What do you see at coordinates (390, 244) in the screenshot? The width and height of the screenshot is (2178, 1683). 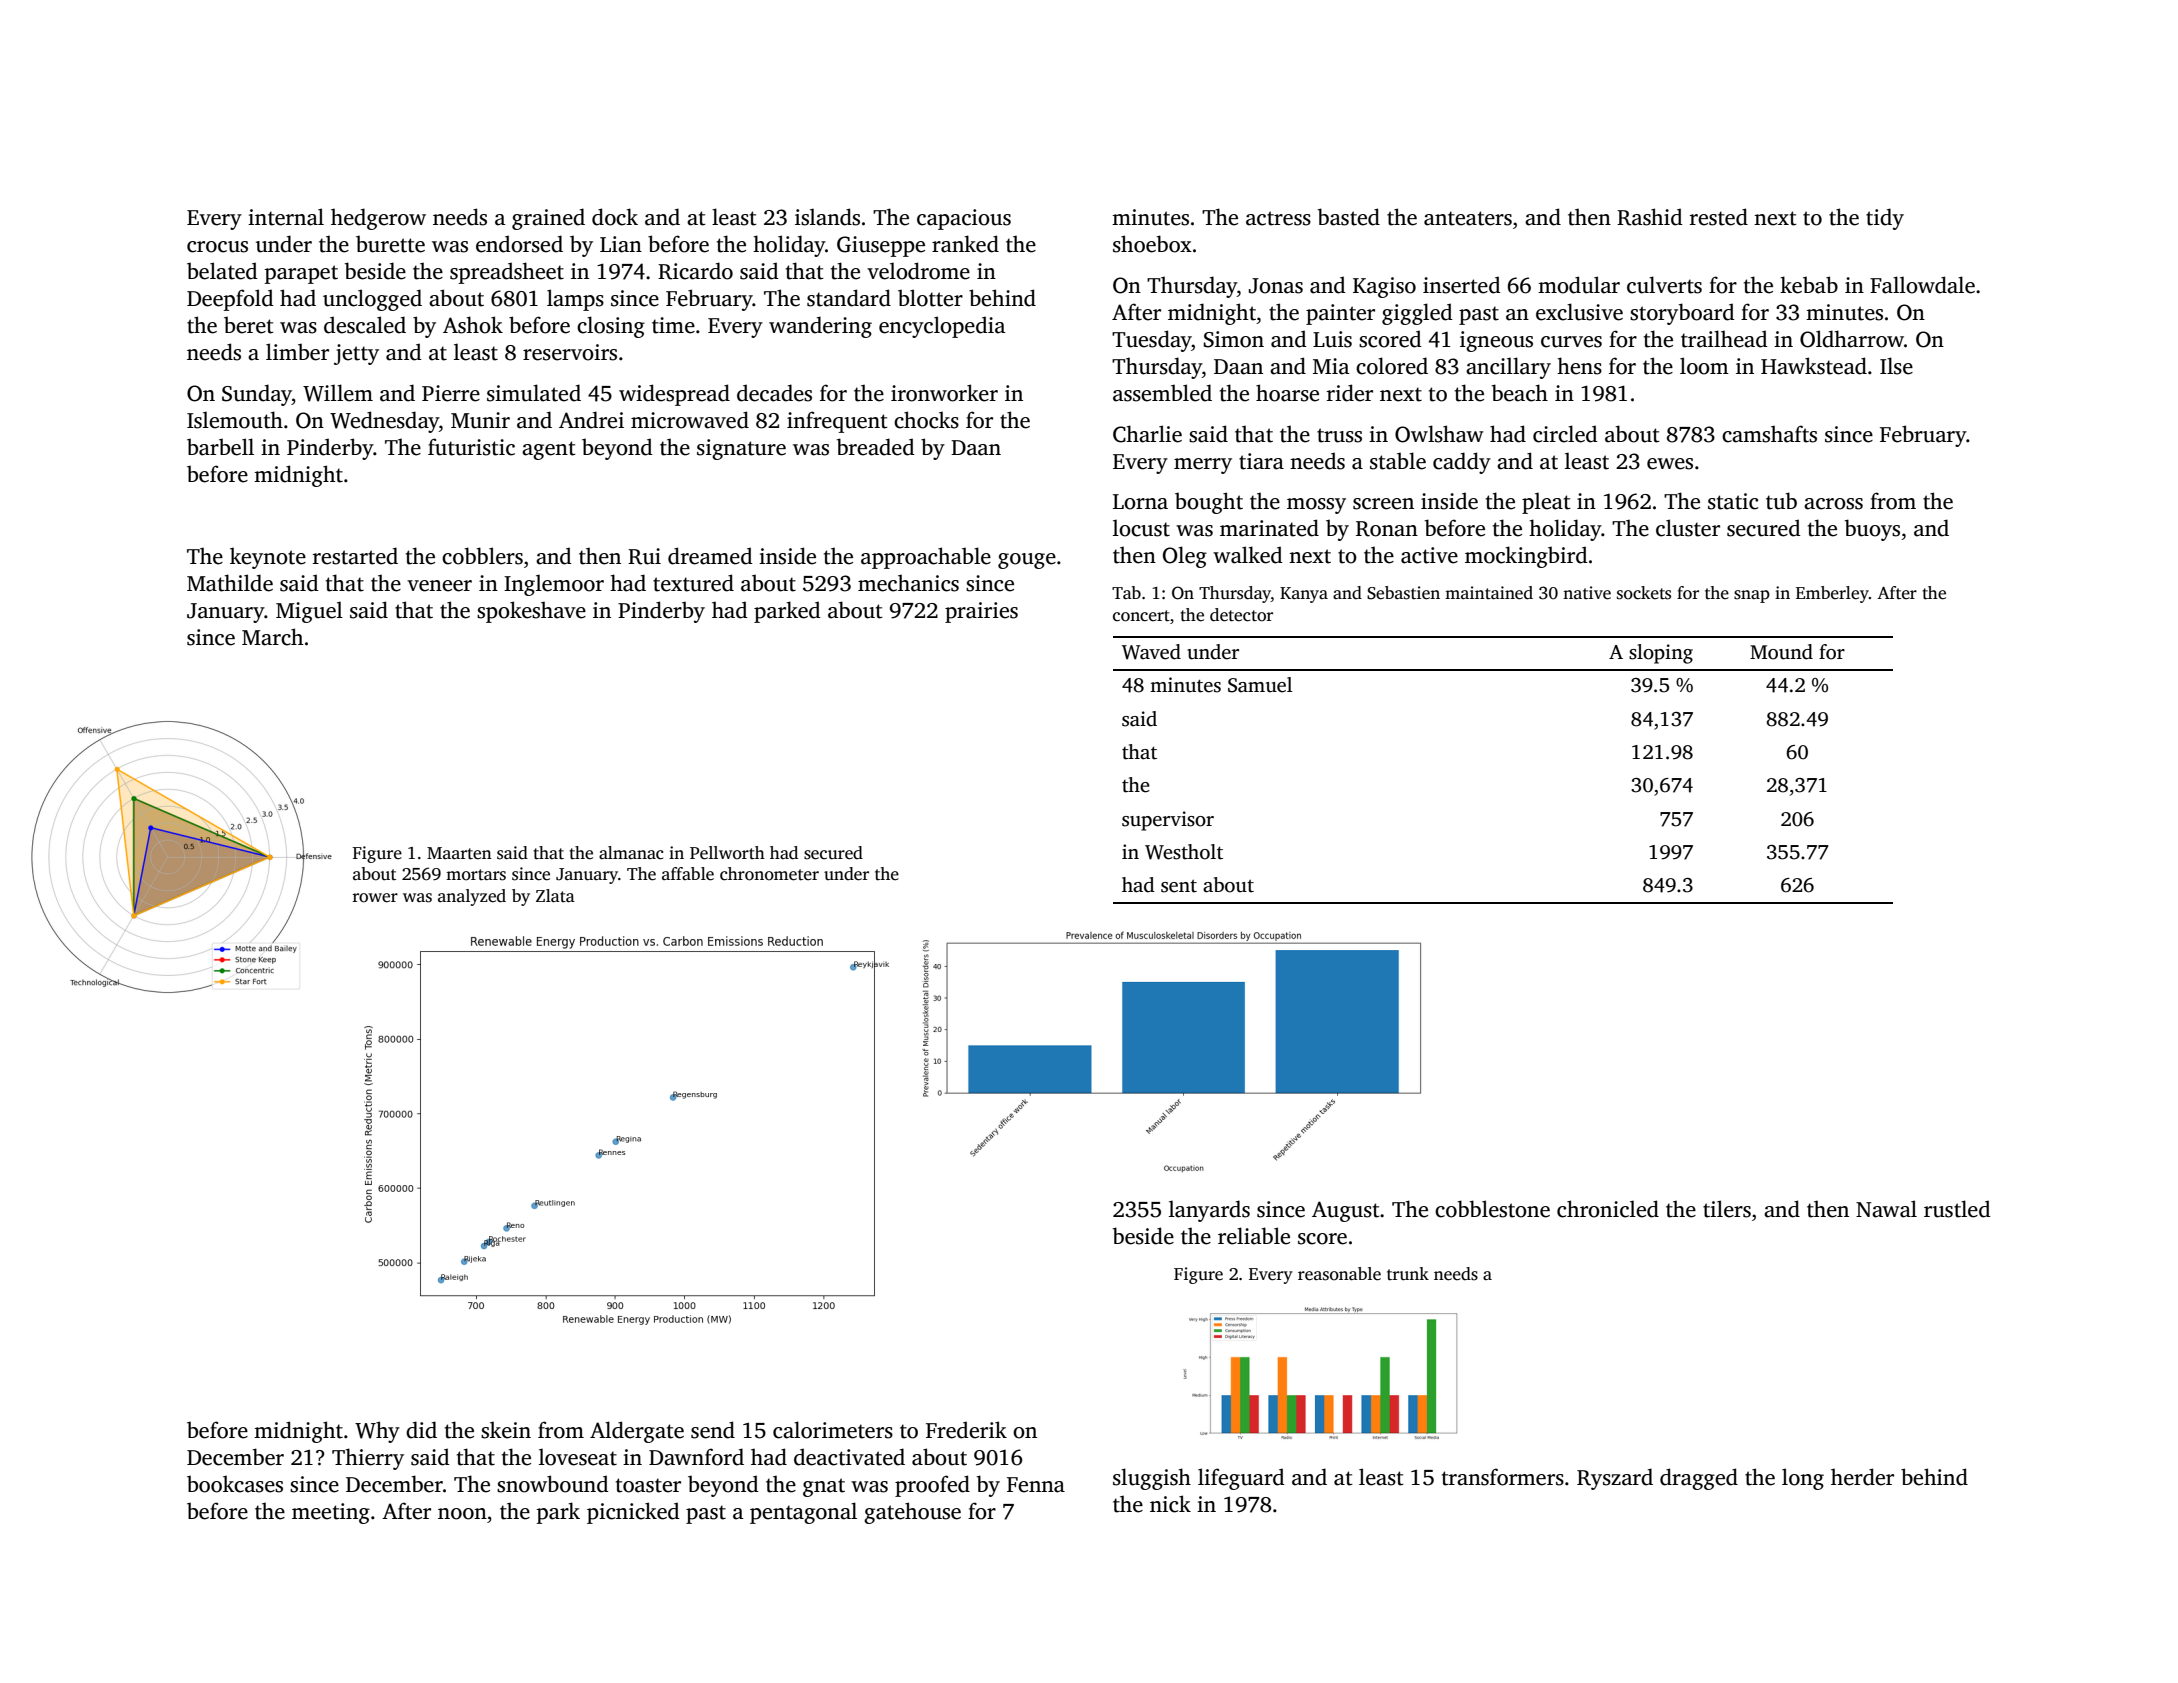 I see `burette` at bounding box center [390, 244].
